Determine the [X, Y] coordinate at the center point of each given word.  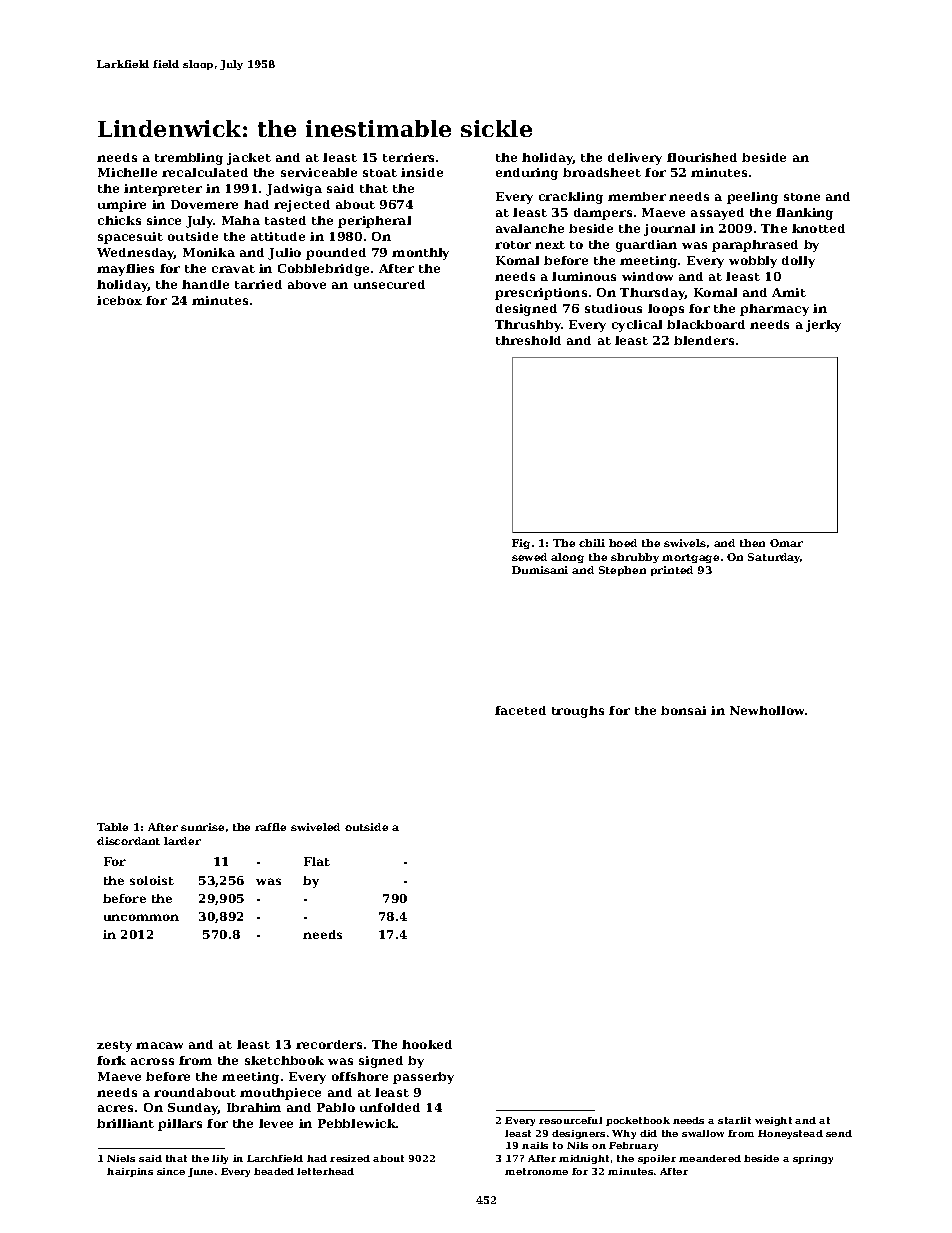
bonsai [683, 710]
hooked [427, 1044]
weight [773, 1121]
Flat [317, 861]
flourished [702, 157]
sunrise [202, 827]
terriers [408, 157]
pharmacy [774, 310]
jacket [249, 159]
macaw [159, 1045]
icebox [119, 300]
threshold [528, 340]
